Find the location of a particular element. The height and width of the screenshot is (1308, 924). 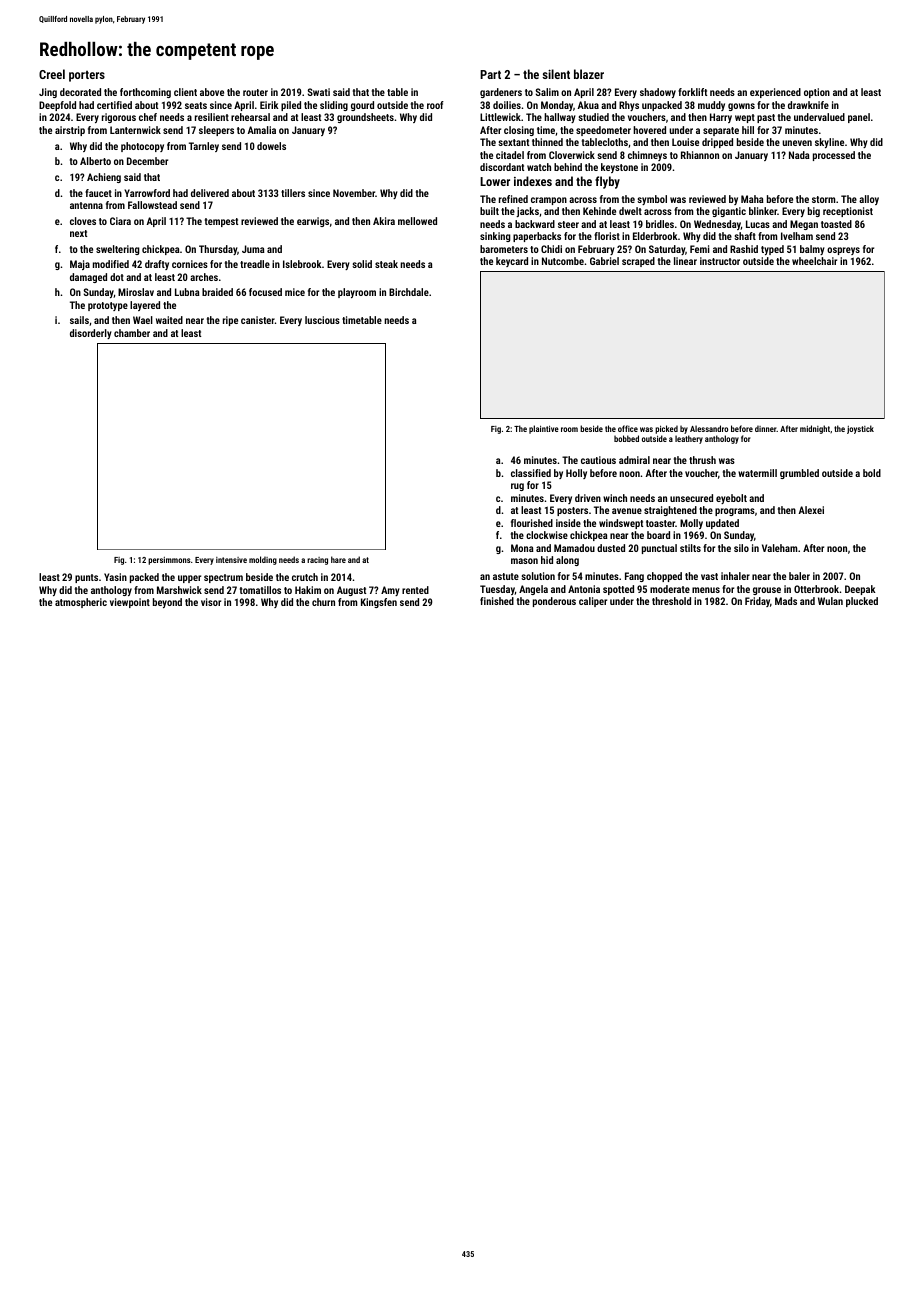

Megan is located at coordinates (804, 225).
